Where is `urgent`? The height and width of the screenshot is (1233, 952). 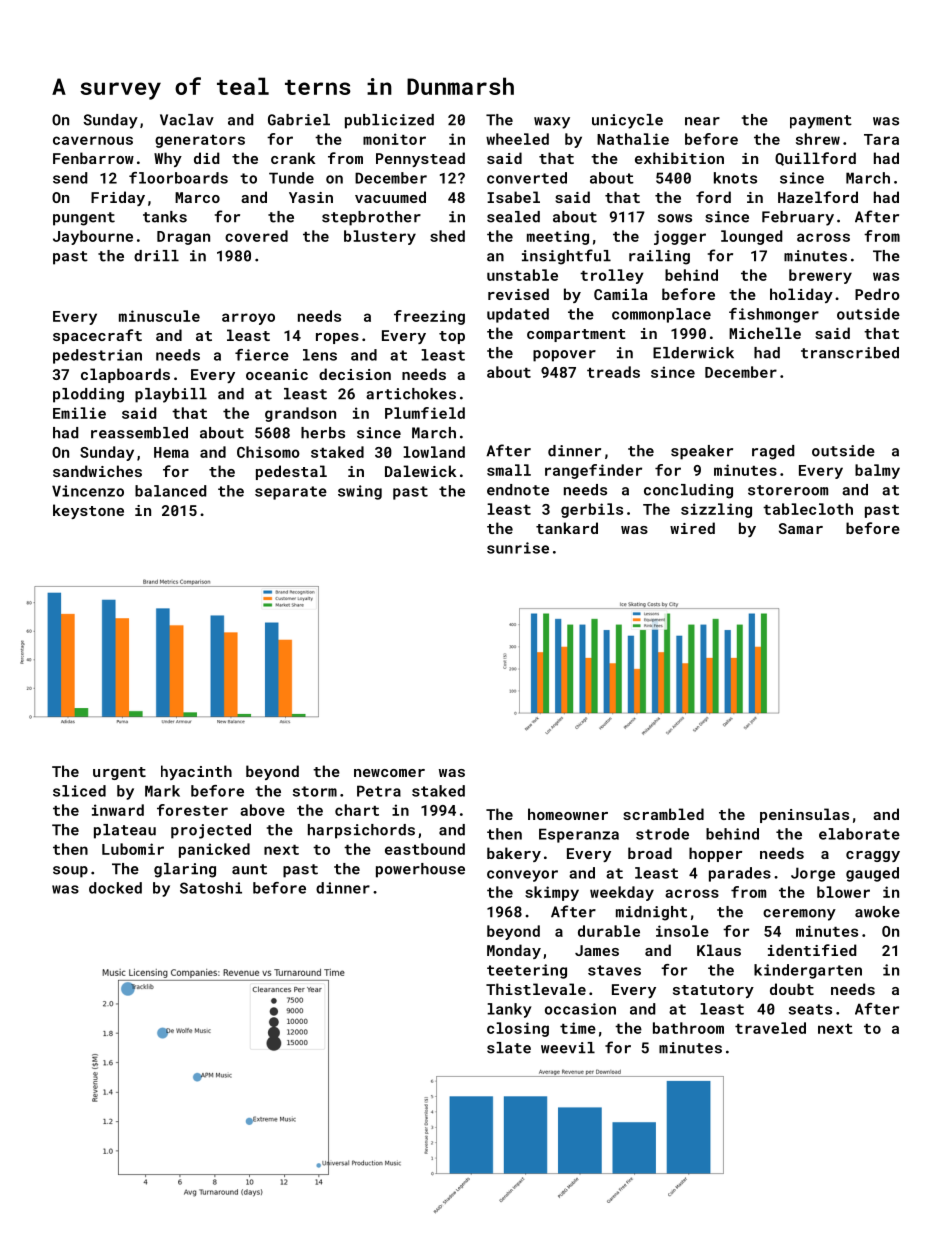
urgent is located at coordinates (119, 773).
